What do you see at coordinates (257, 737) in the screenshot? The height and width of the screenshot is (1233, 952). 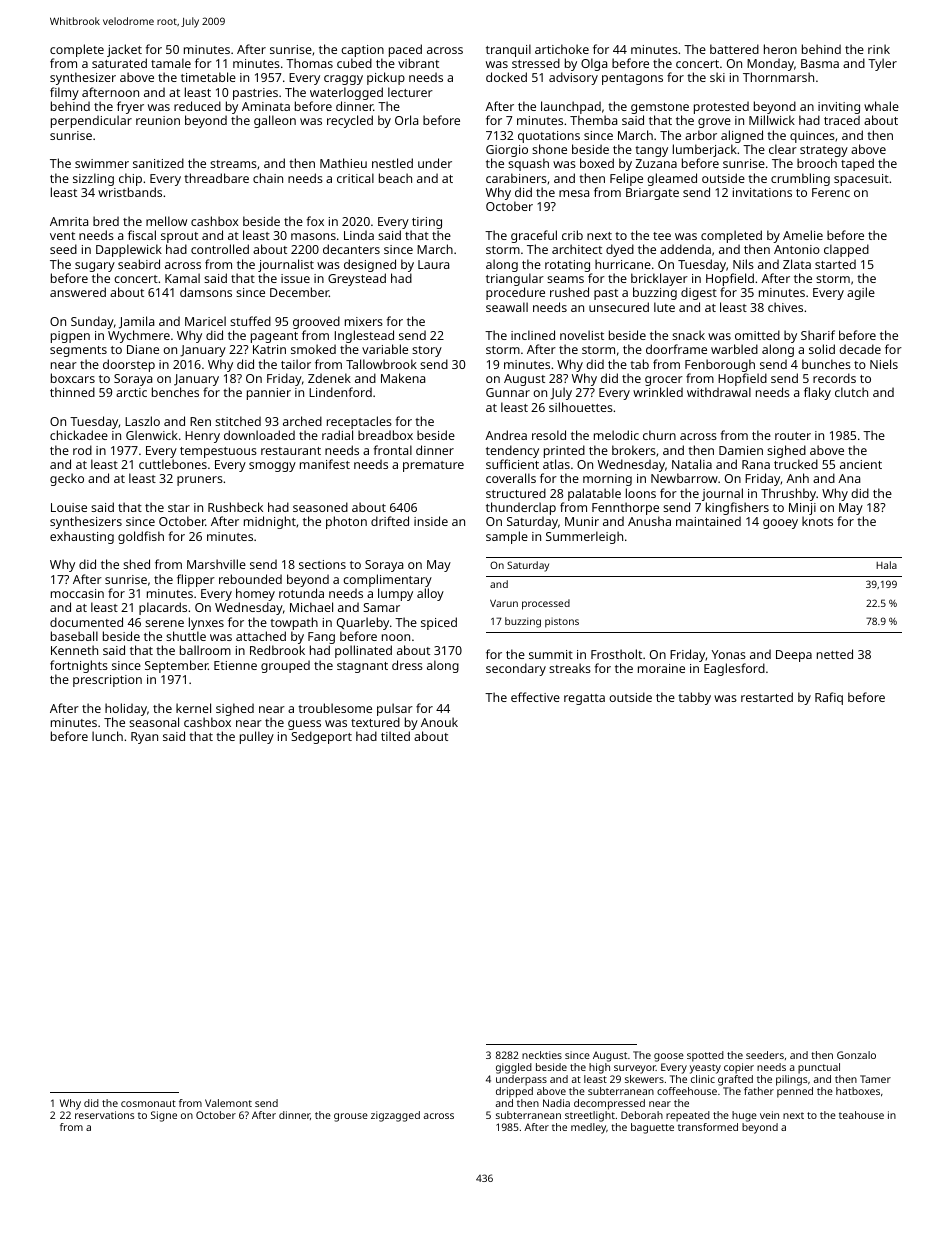 I see `pulley` at bounding box center [257, 737].
